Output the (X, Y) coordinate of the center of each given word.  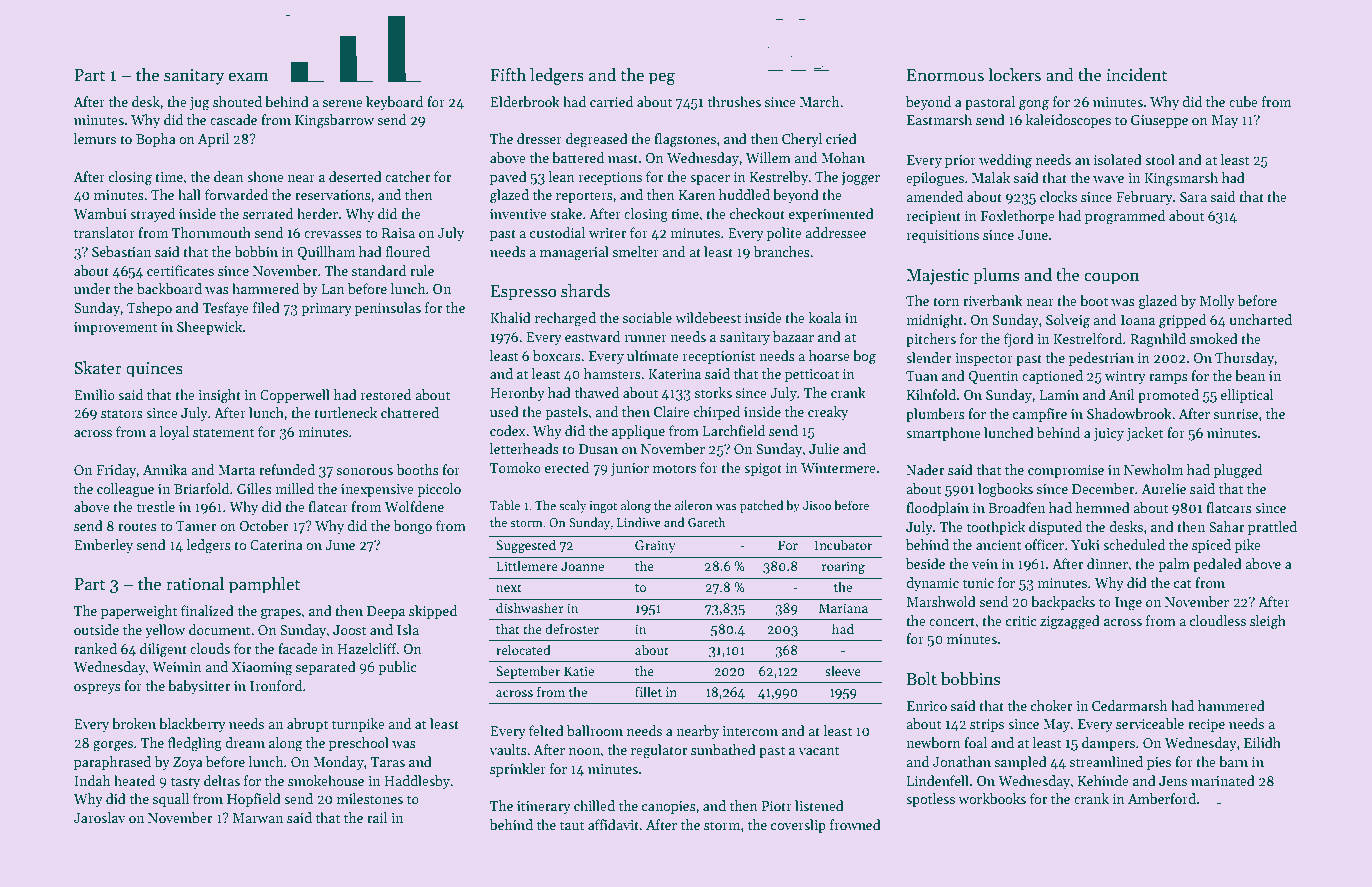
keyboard (394, 103)
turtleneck (345, 412)
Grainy (655, 546)
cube (1243, 101)
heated (134, 780)
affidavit (613, 824)
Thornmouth (211, 232)
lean (561, 176)
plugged (1237, 471)
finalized (207, 610)
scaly (572, 506)
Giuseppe (1159, 121)
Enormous (945, 75)
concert (952, 621)
